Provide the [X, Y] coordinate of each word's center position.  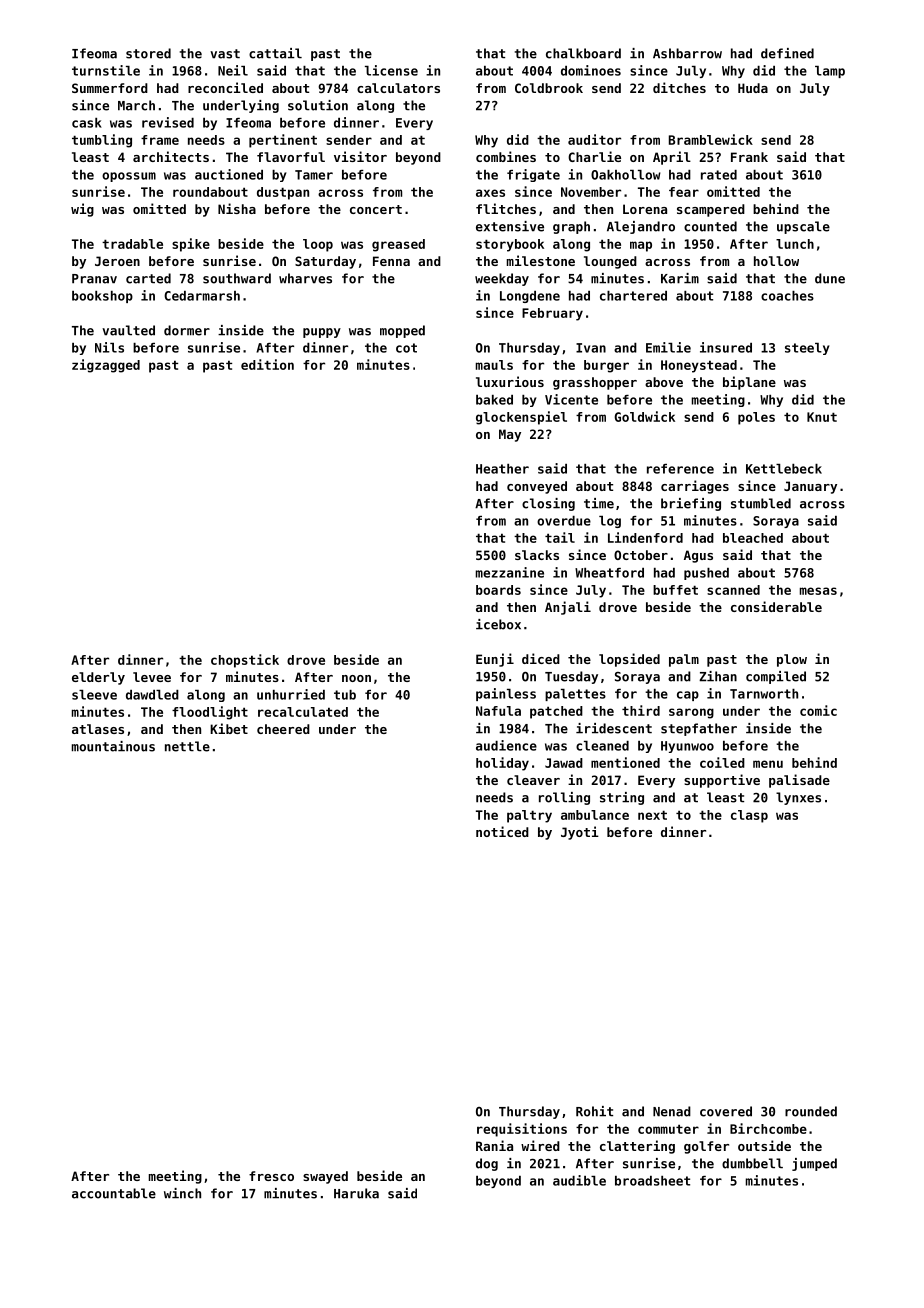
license [391, 70]
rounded [811, 1111]
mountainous [113, 746]
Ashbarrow [687, 53]
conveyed [537, 487]
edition [267, 364]
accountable [114, 1193]
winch [182, 1193]
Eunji [495, 660]
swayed [325, 1177]
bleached [753, 538]
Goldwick [645, 416]
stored [148, 53]
